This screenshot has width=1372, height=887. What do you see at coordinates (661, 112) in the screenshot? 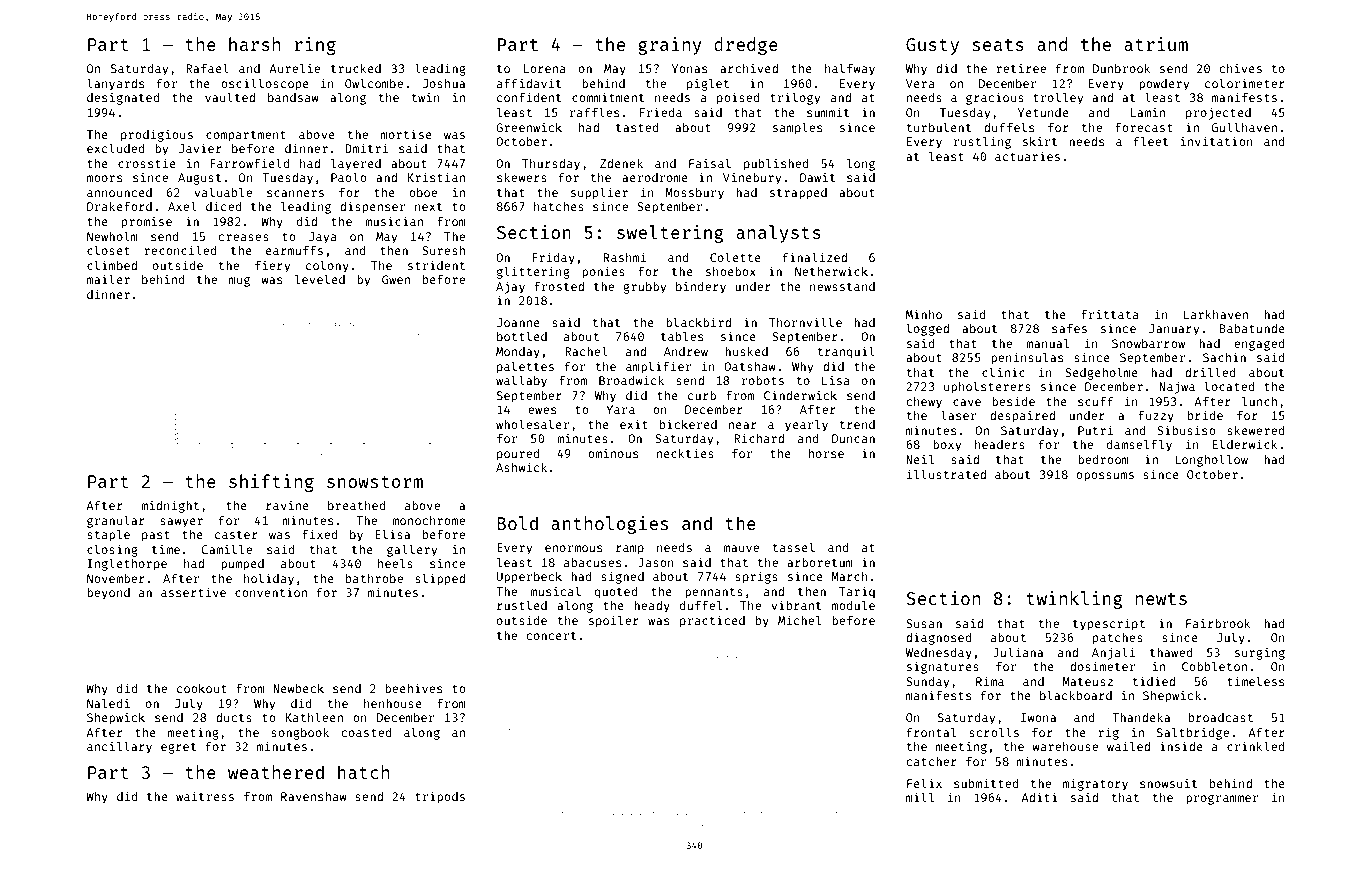
I see `Frieda` at bounding box center [661, 112].
